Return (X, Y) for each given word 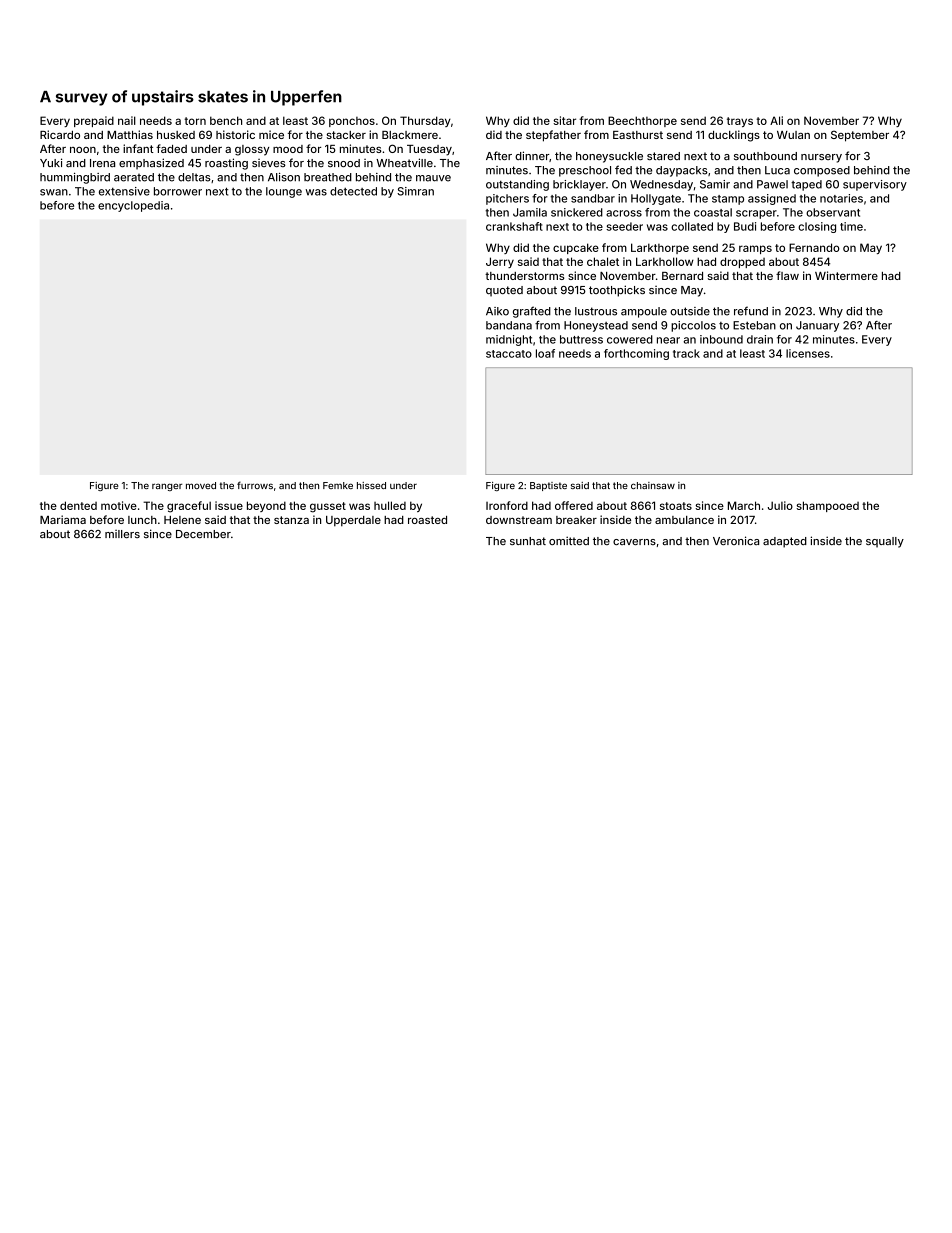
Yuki (51, 162)
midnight (509, 340)
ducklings (734, 136)
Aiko (497, 311)
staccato (509, 354)
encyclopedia (133, 206)
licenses (808, 353)
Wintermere (846, 275)
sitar (564, 120)
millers (122, 534)
